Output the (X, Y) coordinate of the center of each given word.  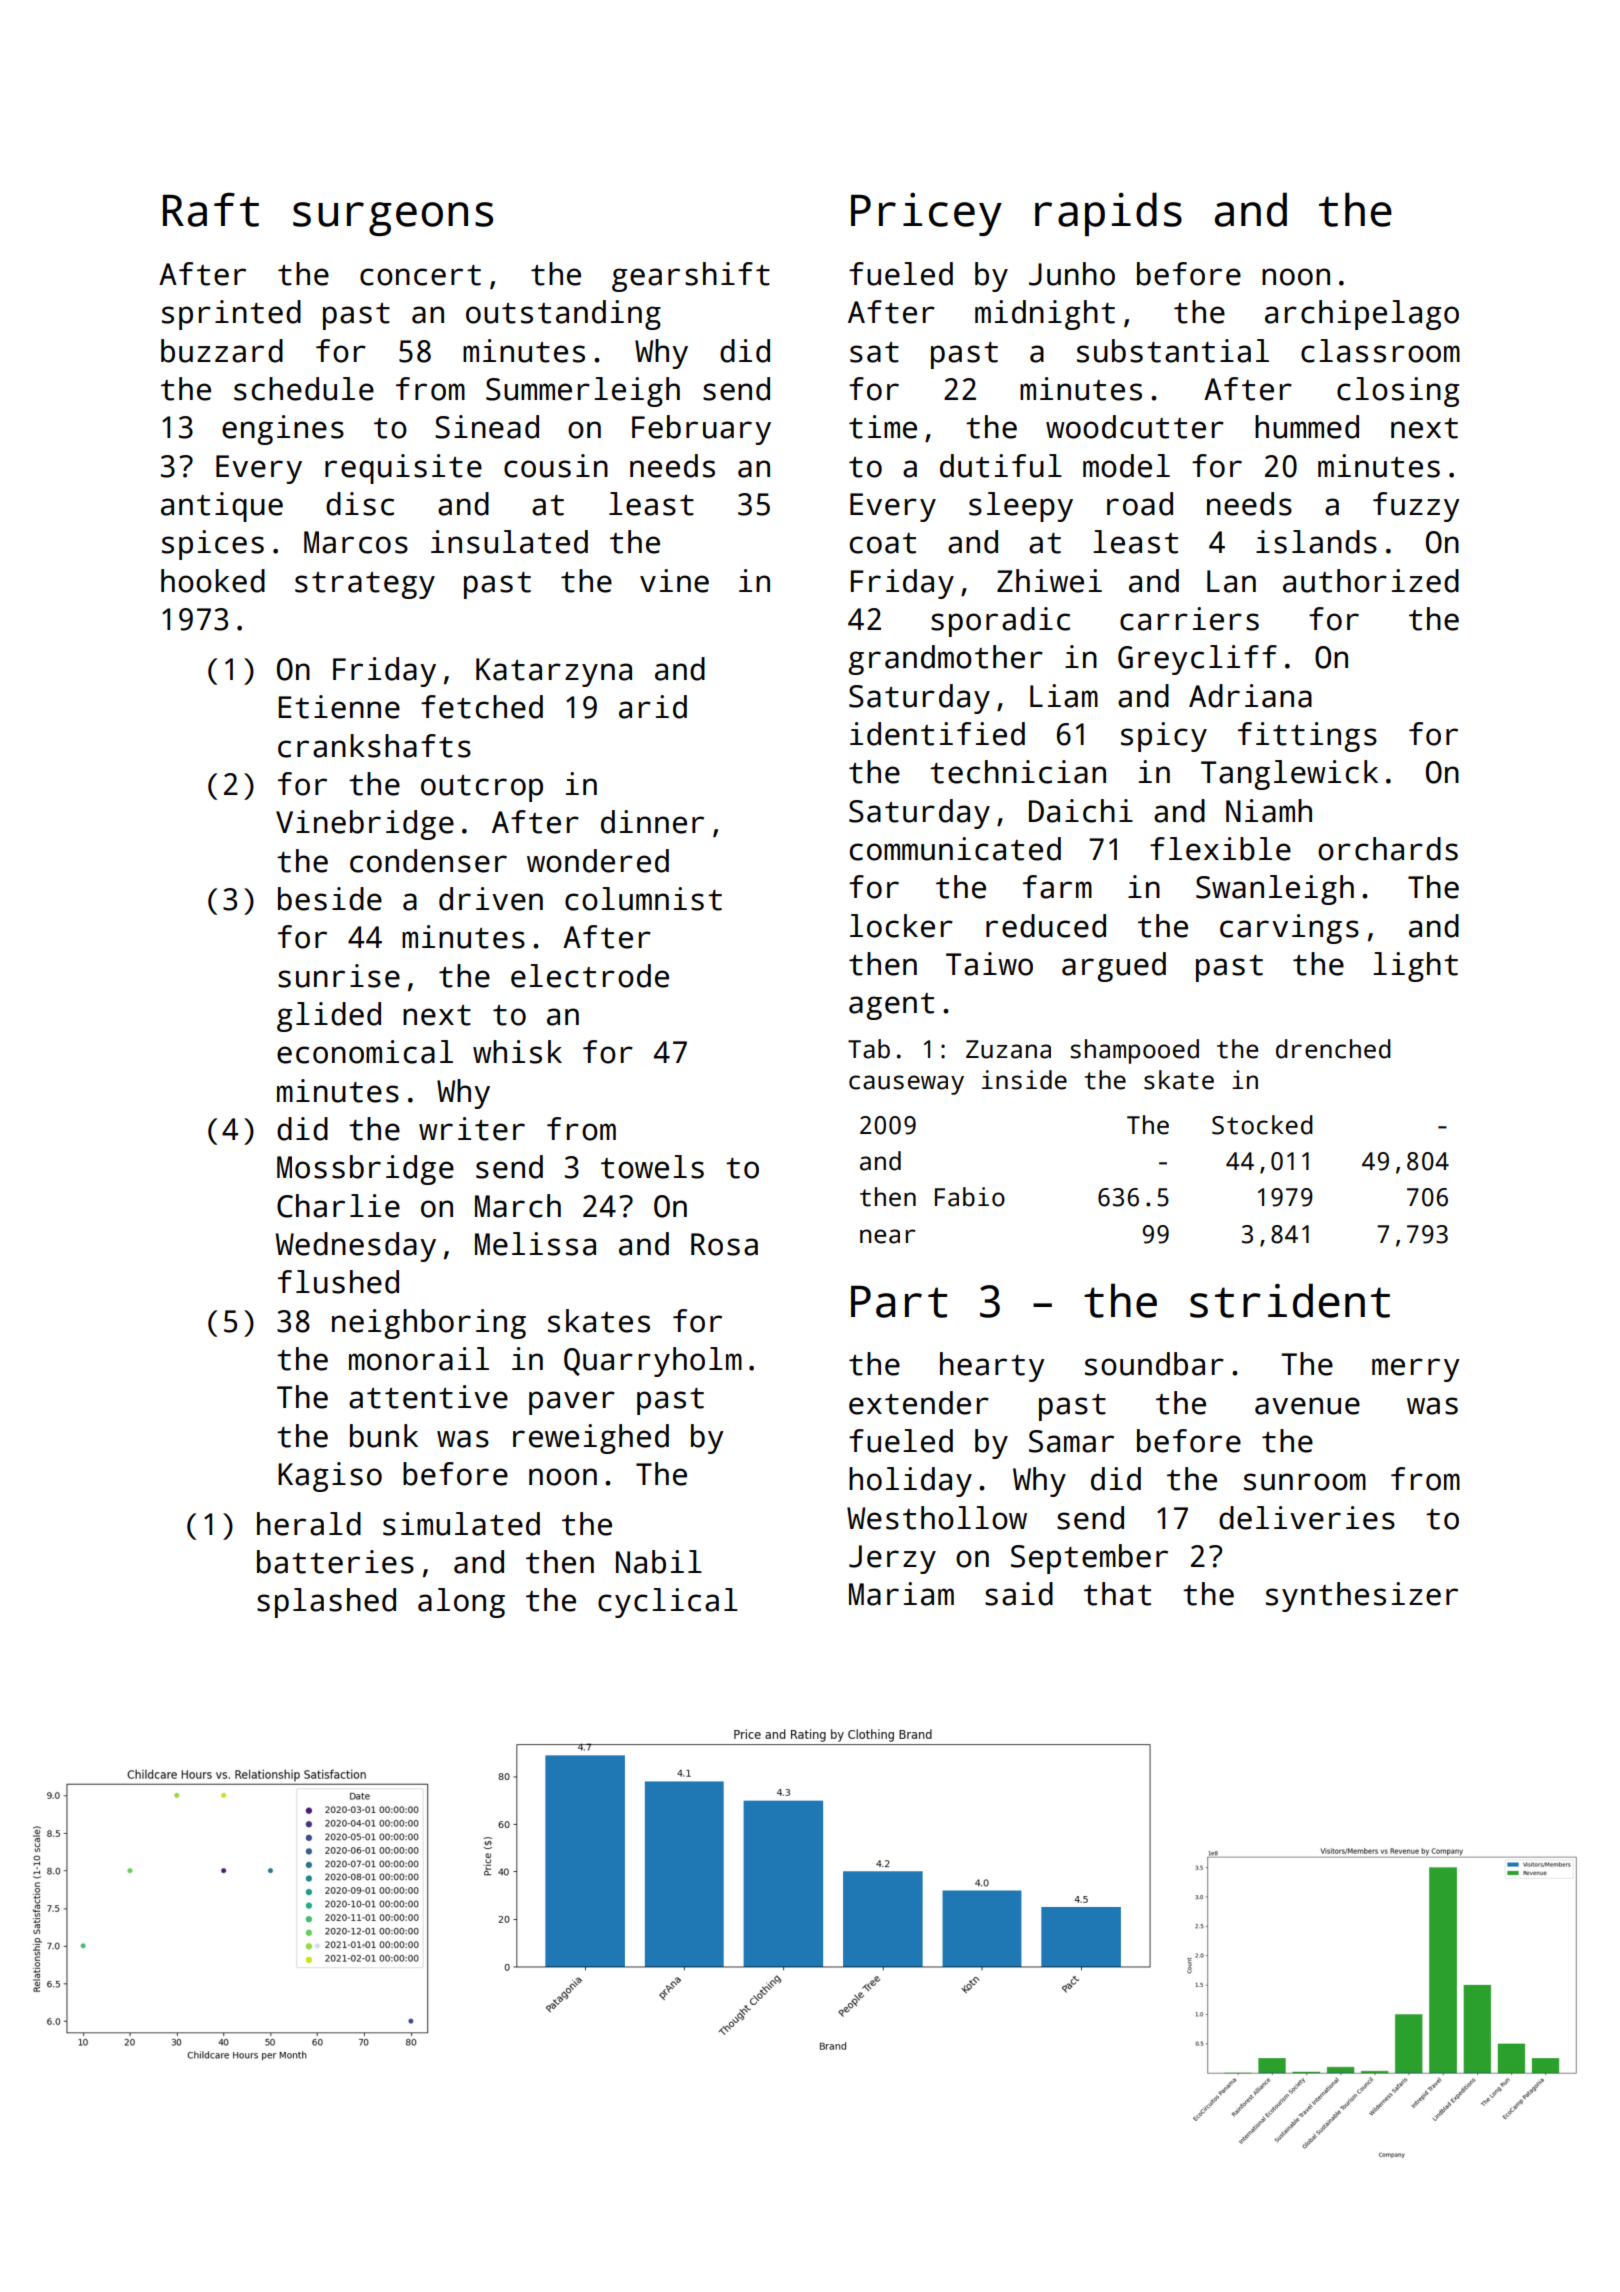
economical (365, 1052)
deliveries (1307, 1518)
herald (309, 1524)
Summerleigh (583, 392)
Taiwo (989, 964)
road (1140, 504)
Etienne (339, 707)
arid (653, 707)
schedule (304, 389)
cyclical (668, 1603)
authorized (1371, 581)
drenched (1333, 1049)
